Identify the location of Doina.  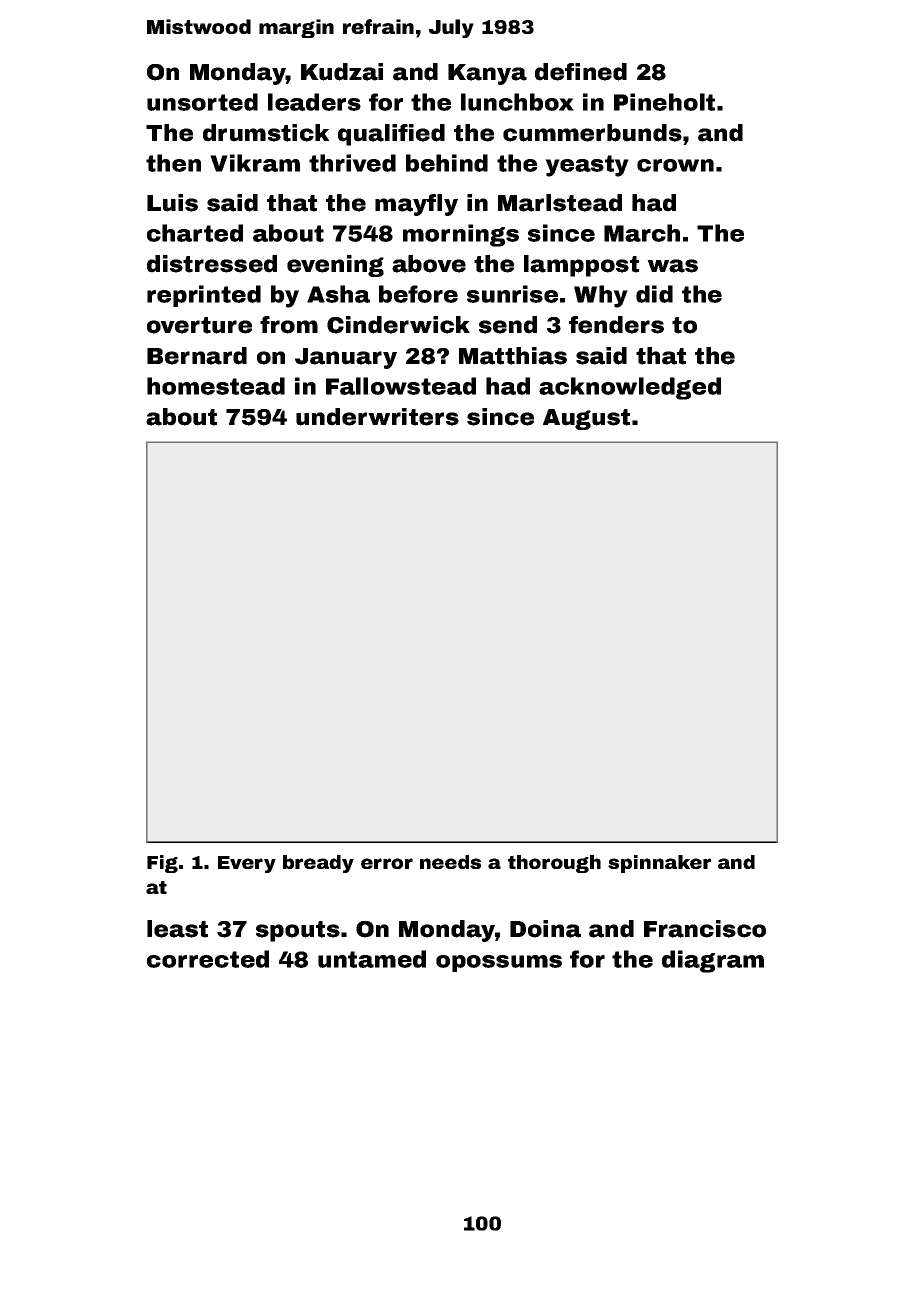
(545, 929).
